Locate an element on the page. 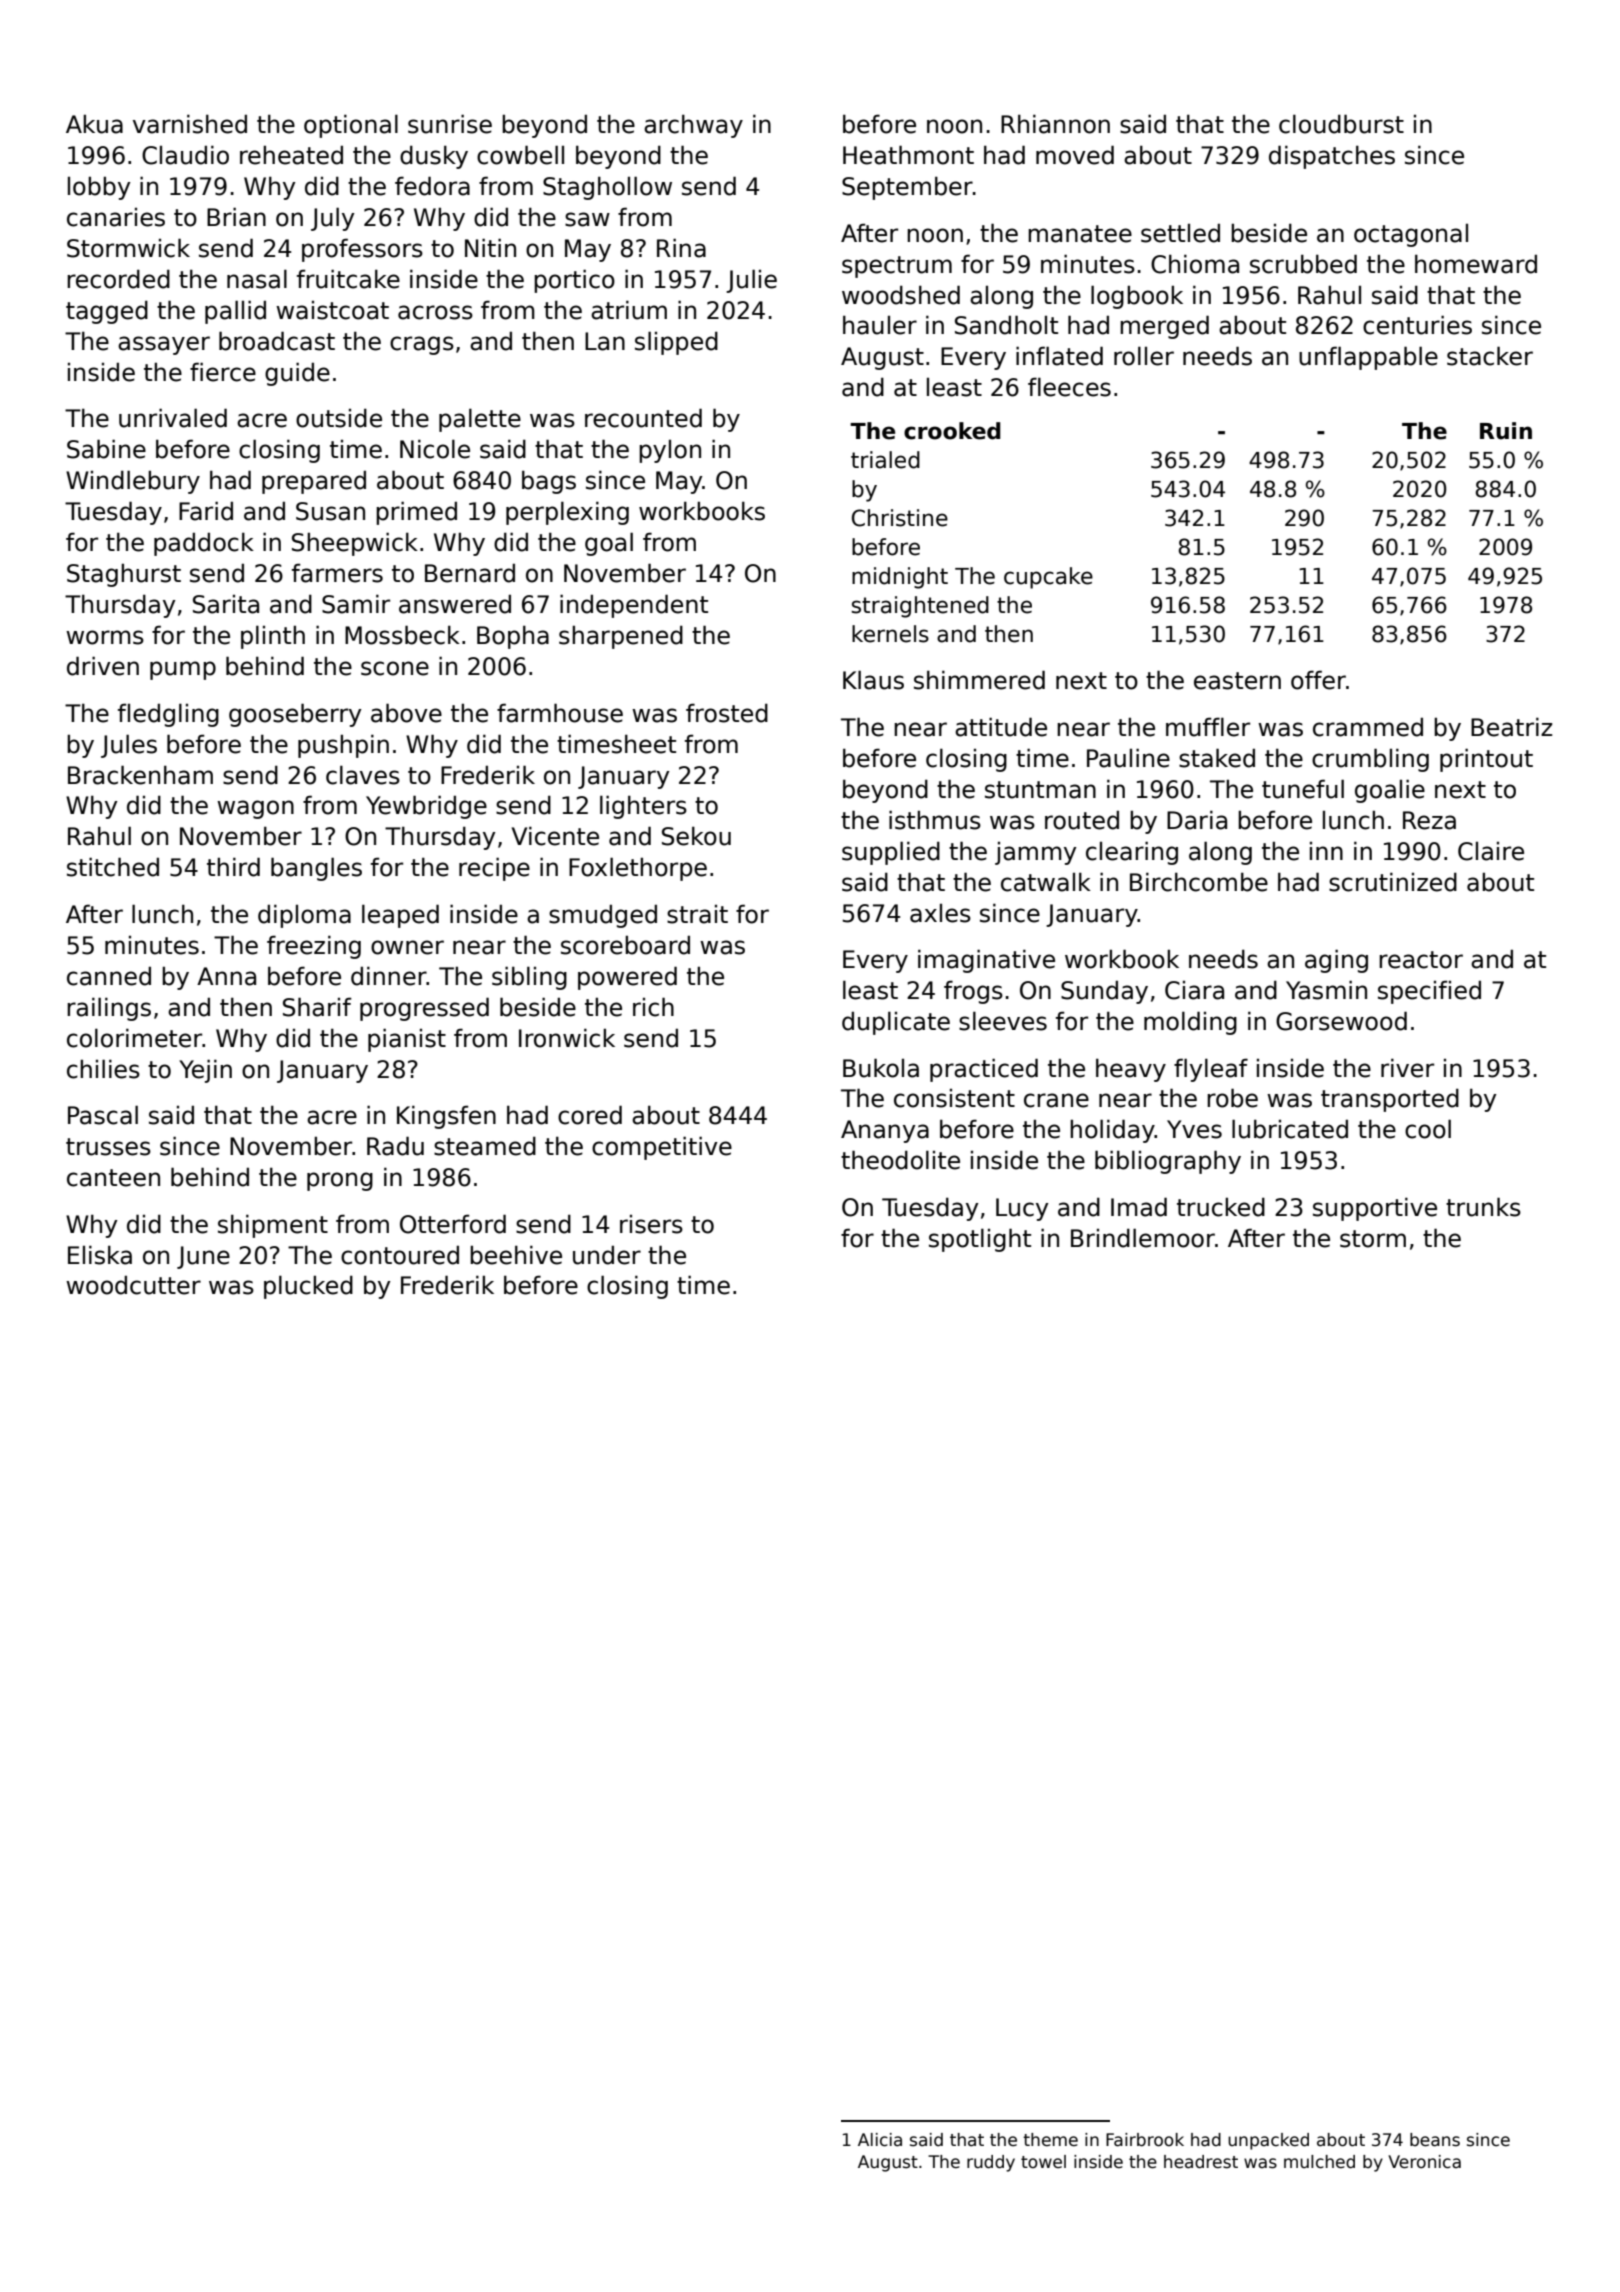 The width and height of the document is (1620, 2292). Rhiannon is located at coordinates (1055, 124).
